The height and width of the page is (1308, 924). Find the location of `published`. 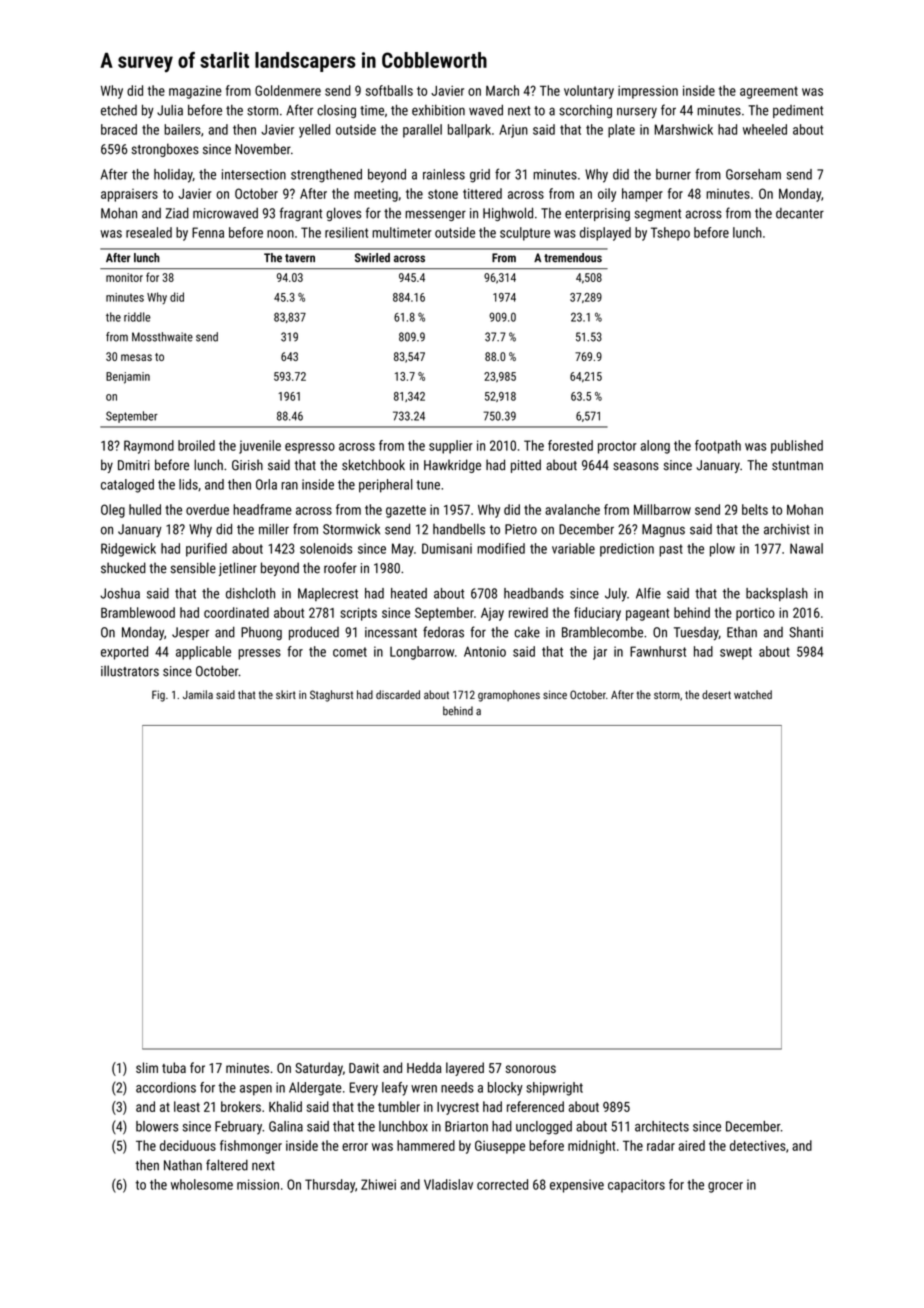

published is located at coordinates (797, 447).
